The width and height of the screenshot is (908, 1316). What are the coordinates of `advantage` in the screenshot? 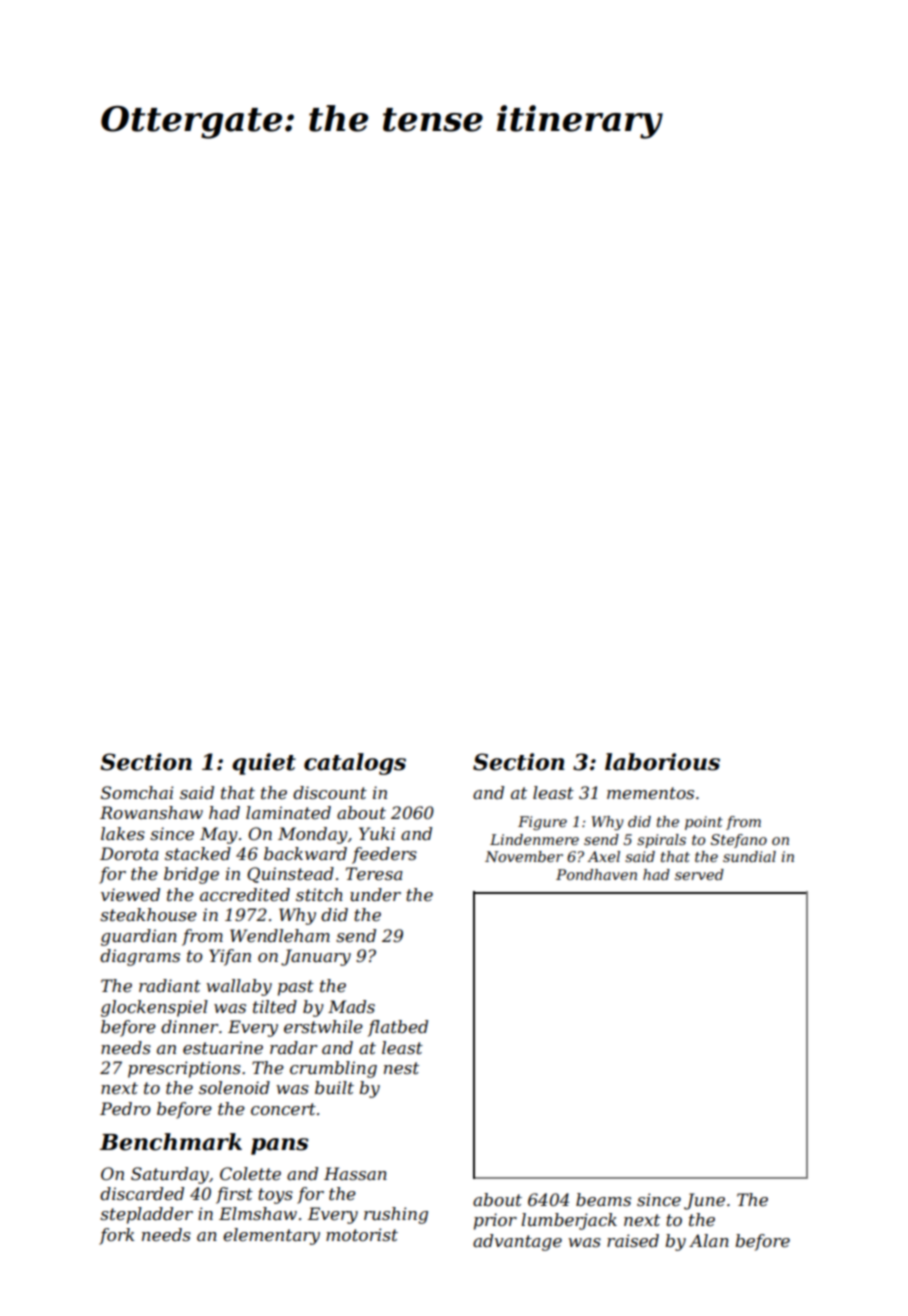 It's located at (517, 1242).
